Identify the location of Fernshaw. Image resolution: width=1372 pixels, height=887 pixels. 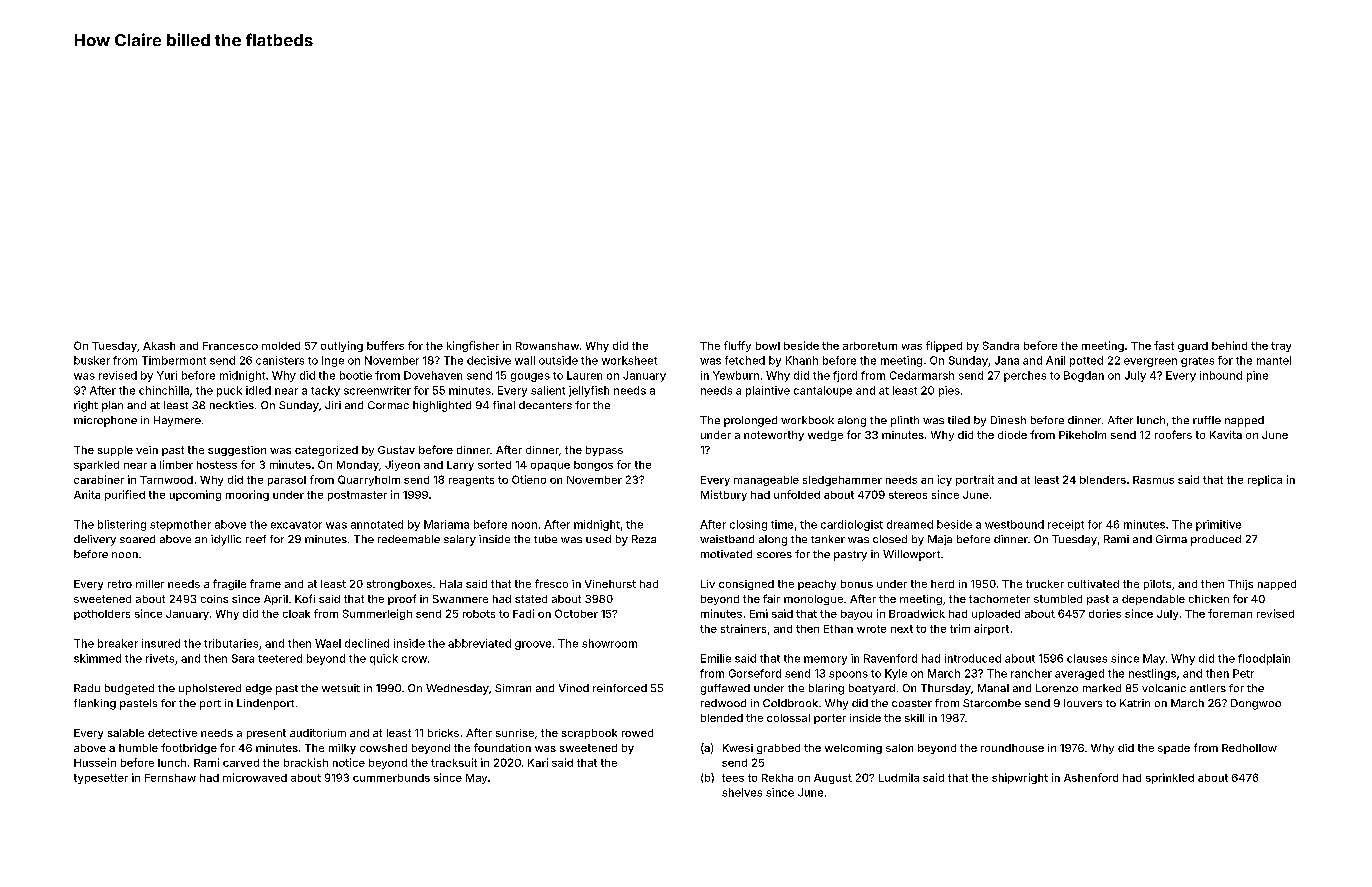
(170, 778).
